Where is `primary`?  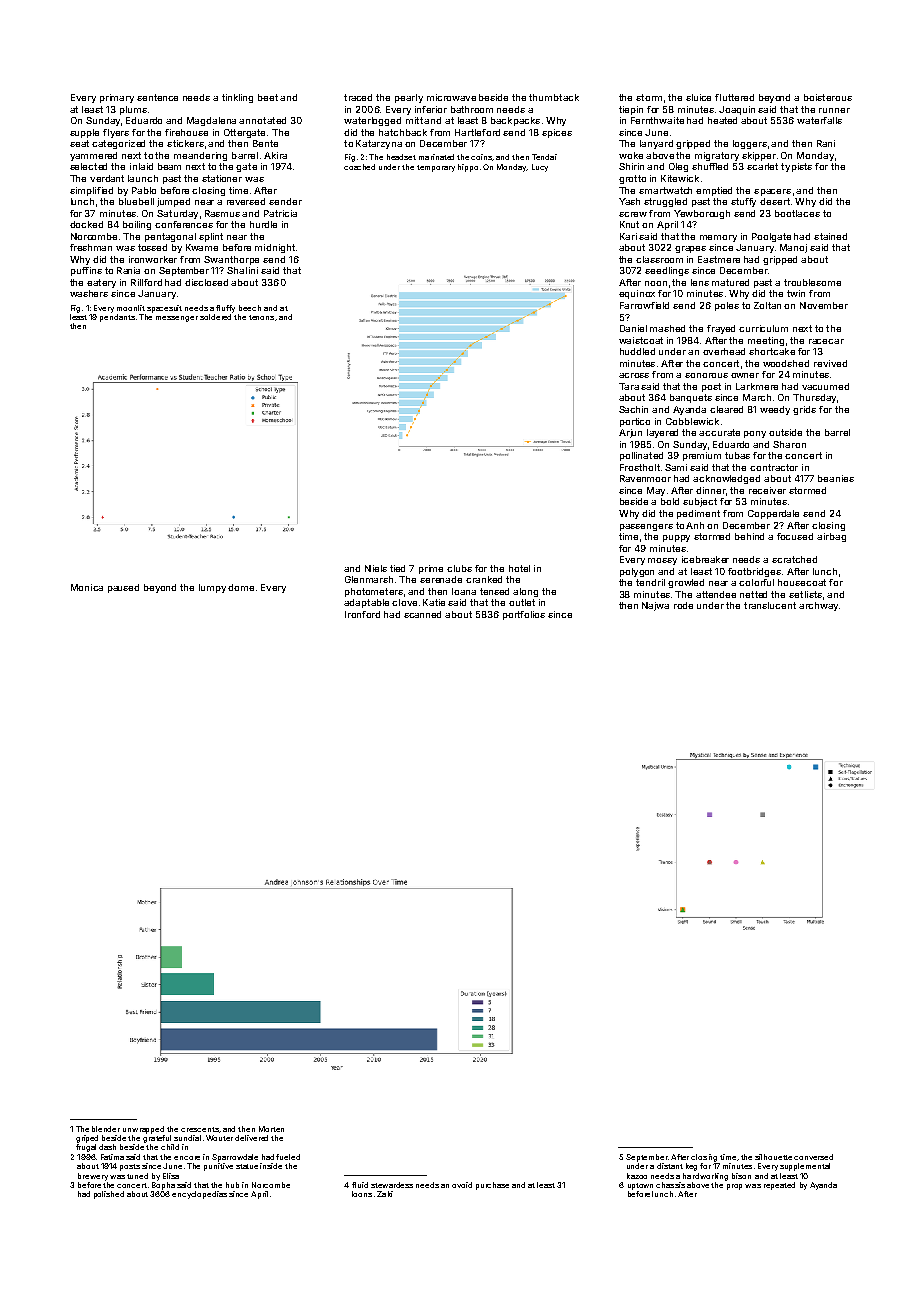 primary is located at coordinates (117, 98).
